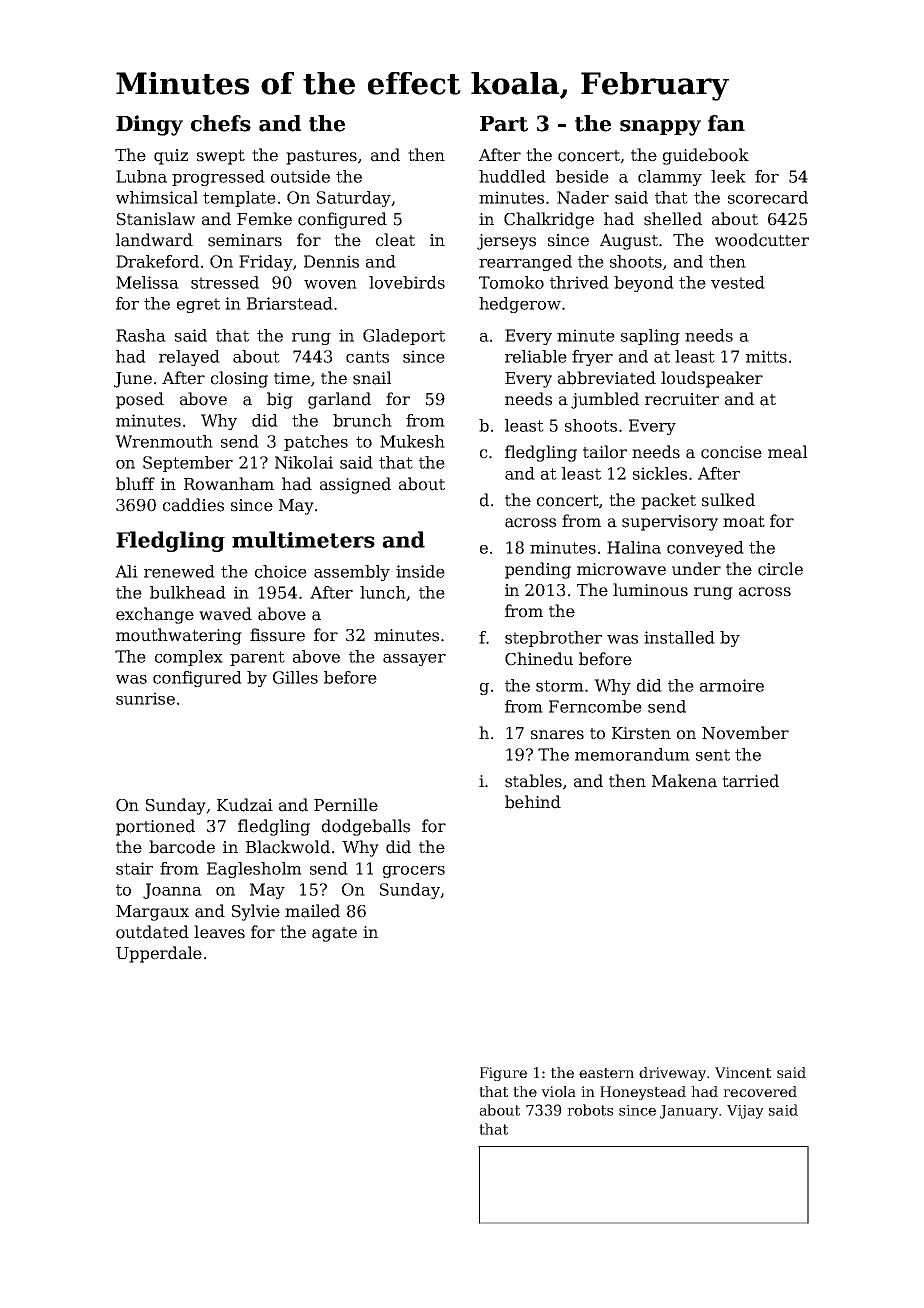 The height and width of the document is (1308, 924). I want to click on sunrise, so click(145, 698).
